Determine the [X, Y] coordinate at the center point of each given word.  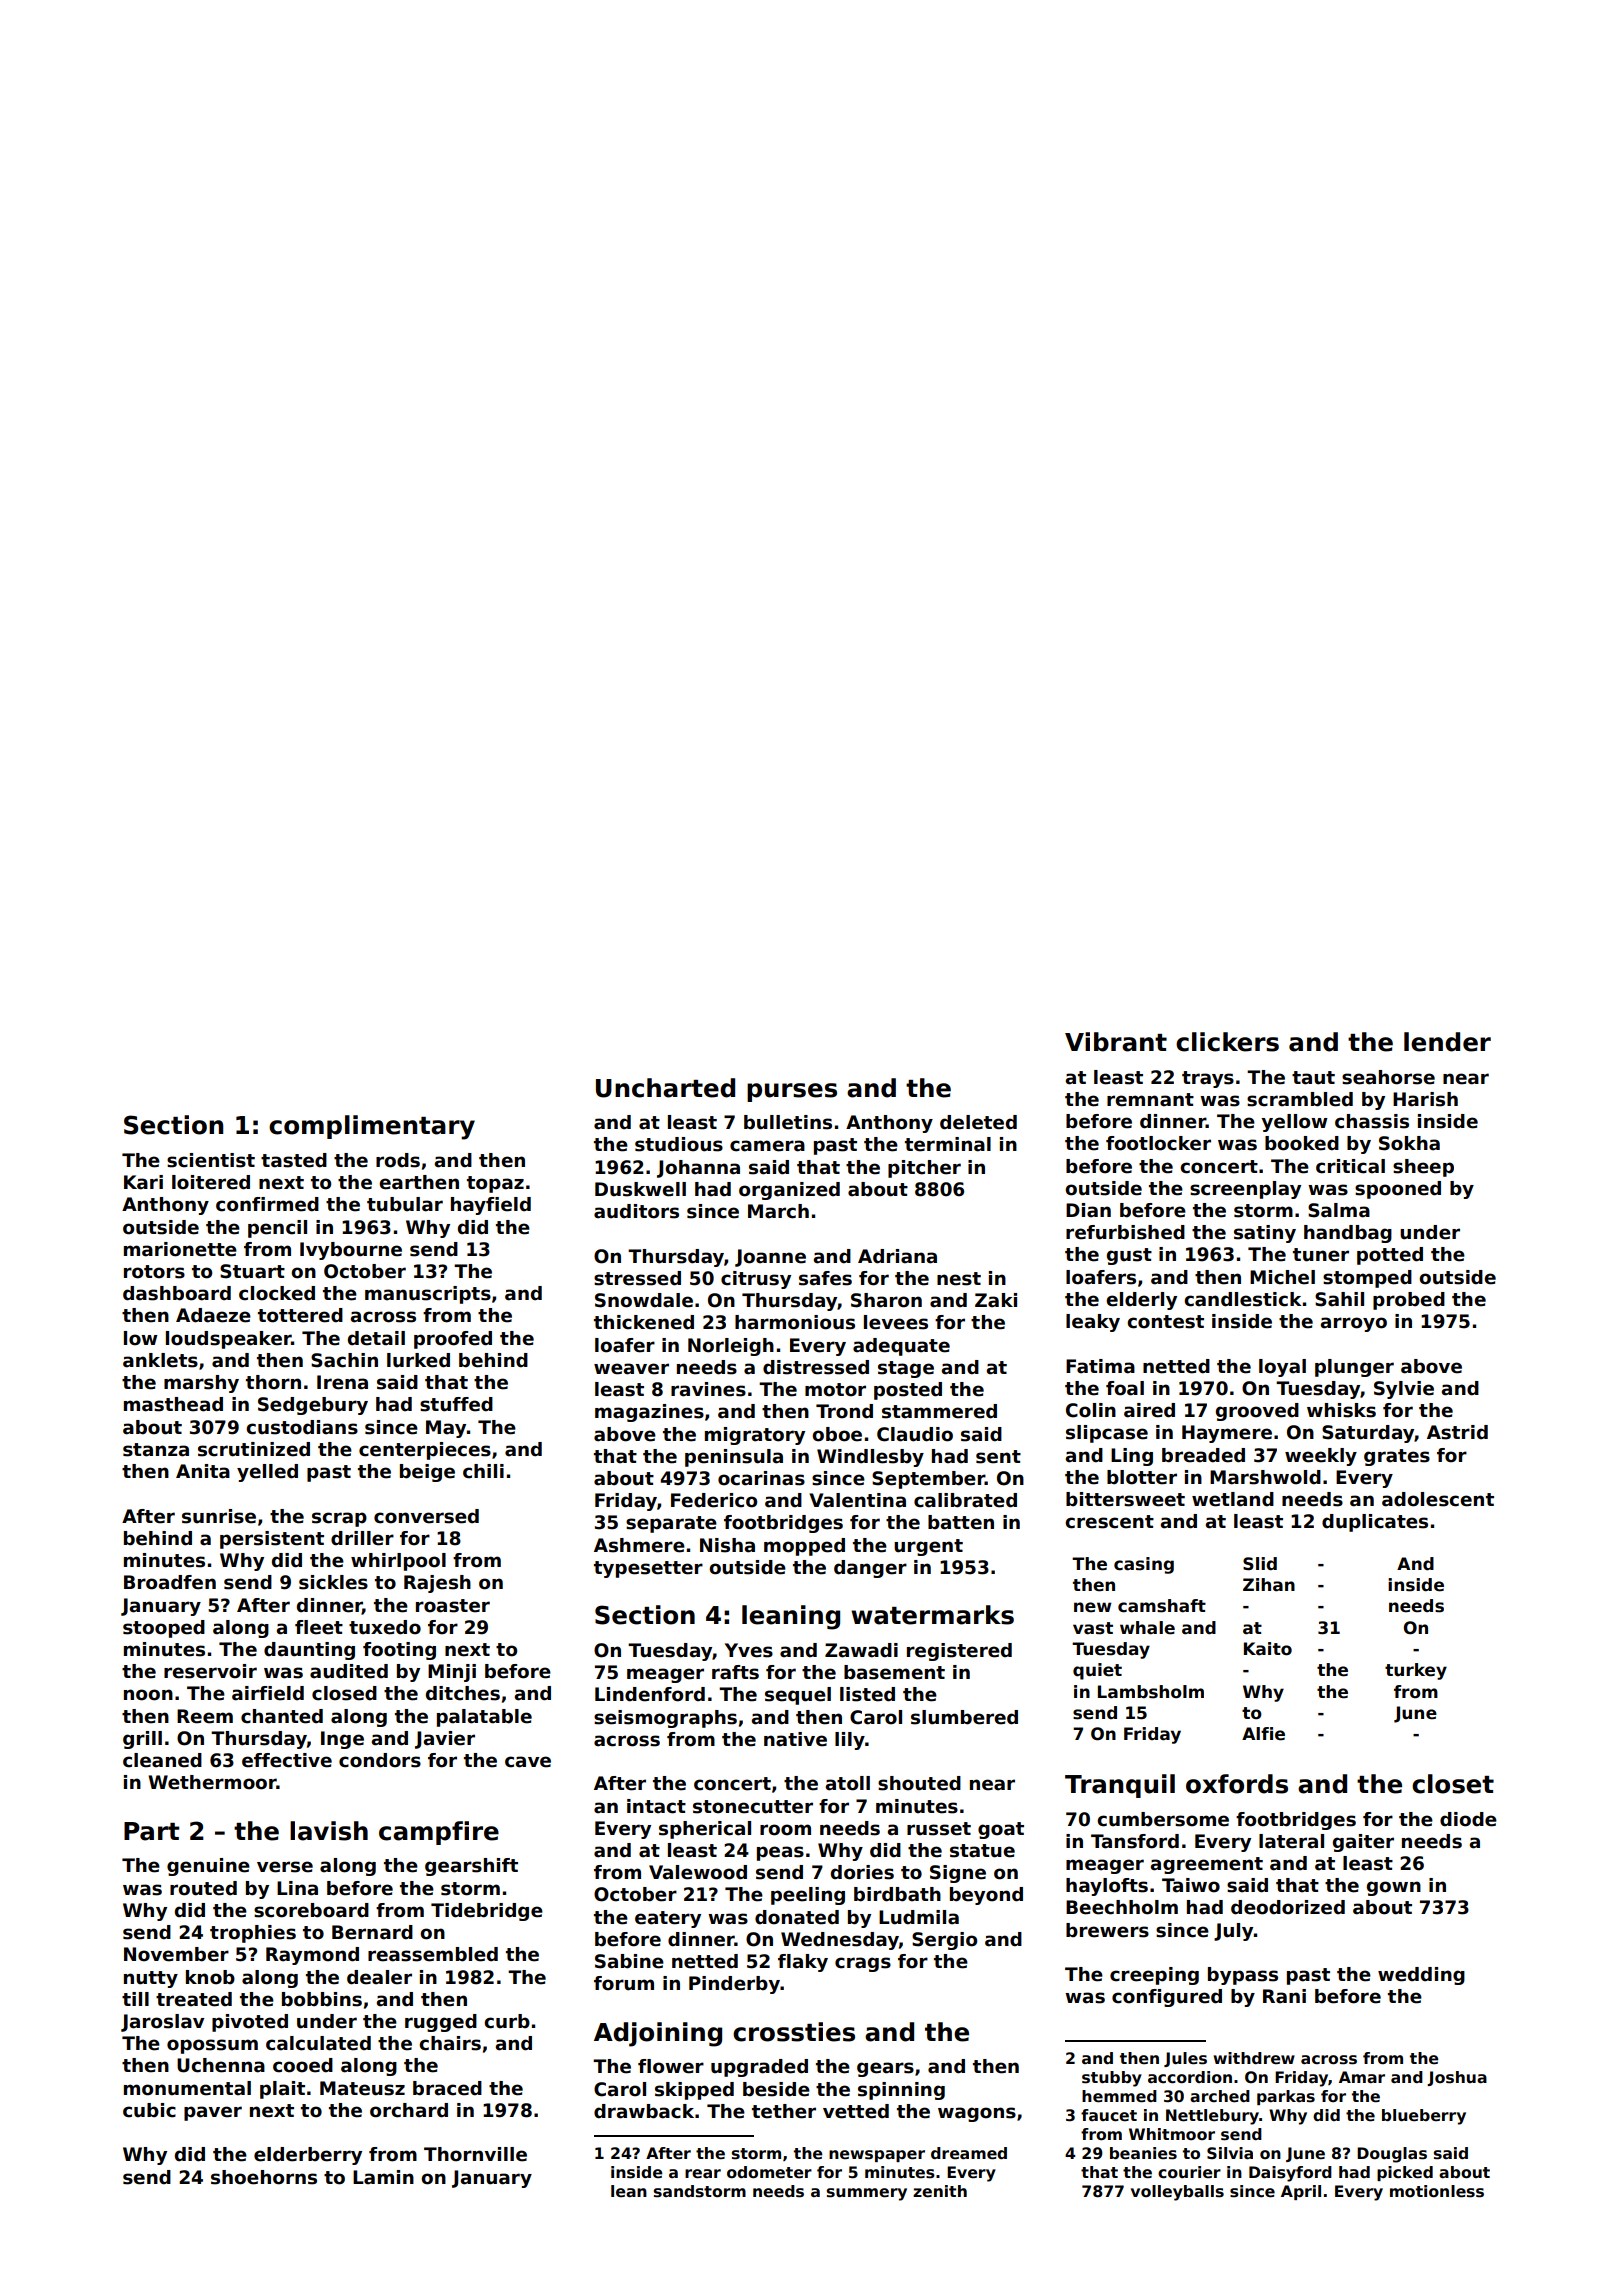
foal [1125, 1388]
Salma [1339, 1210]
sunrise [219, 1516]
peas [780, 1853]
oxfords [1237, 1784]
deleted [978, 1122]
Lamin [383, 2177]
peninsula [734, 1458]
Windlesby [870, 1458]
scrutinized [254, 1449]
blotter [1142, 1477]
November [176, 1954]
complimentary [372, 1127]
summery [867, 2194]
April [1301, 2192]
